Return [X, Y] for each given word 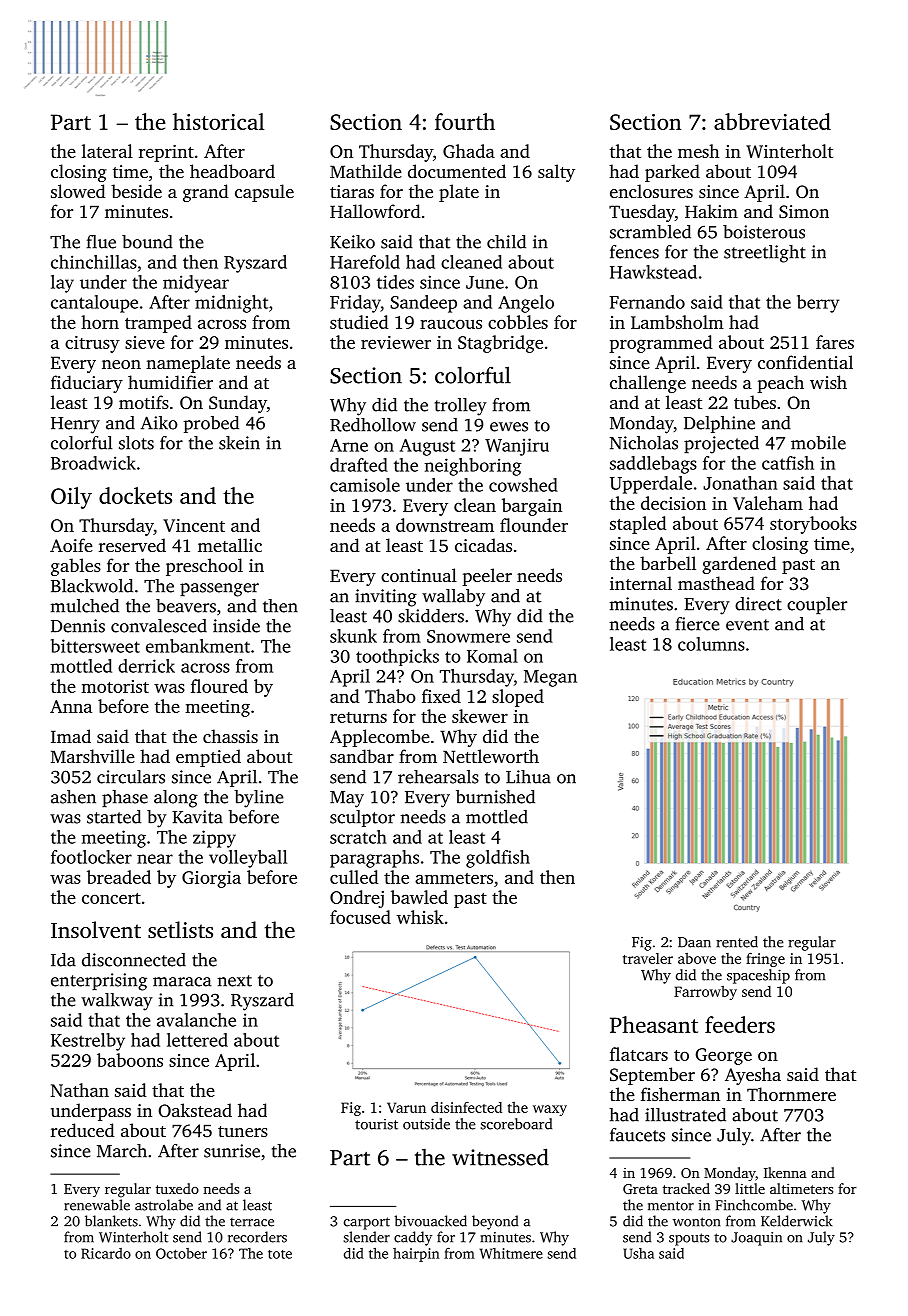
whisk [420, 917]
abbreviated [772, 121]
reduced [82, 1130]
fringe [765, 959]
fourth [465, 121]
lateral [107, 151]
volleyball [248, 859]
